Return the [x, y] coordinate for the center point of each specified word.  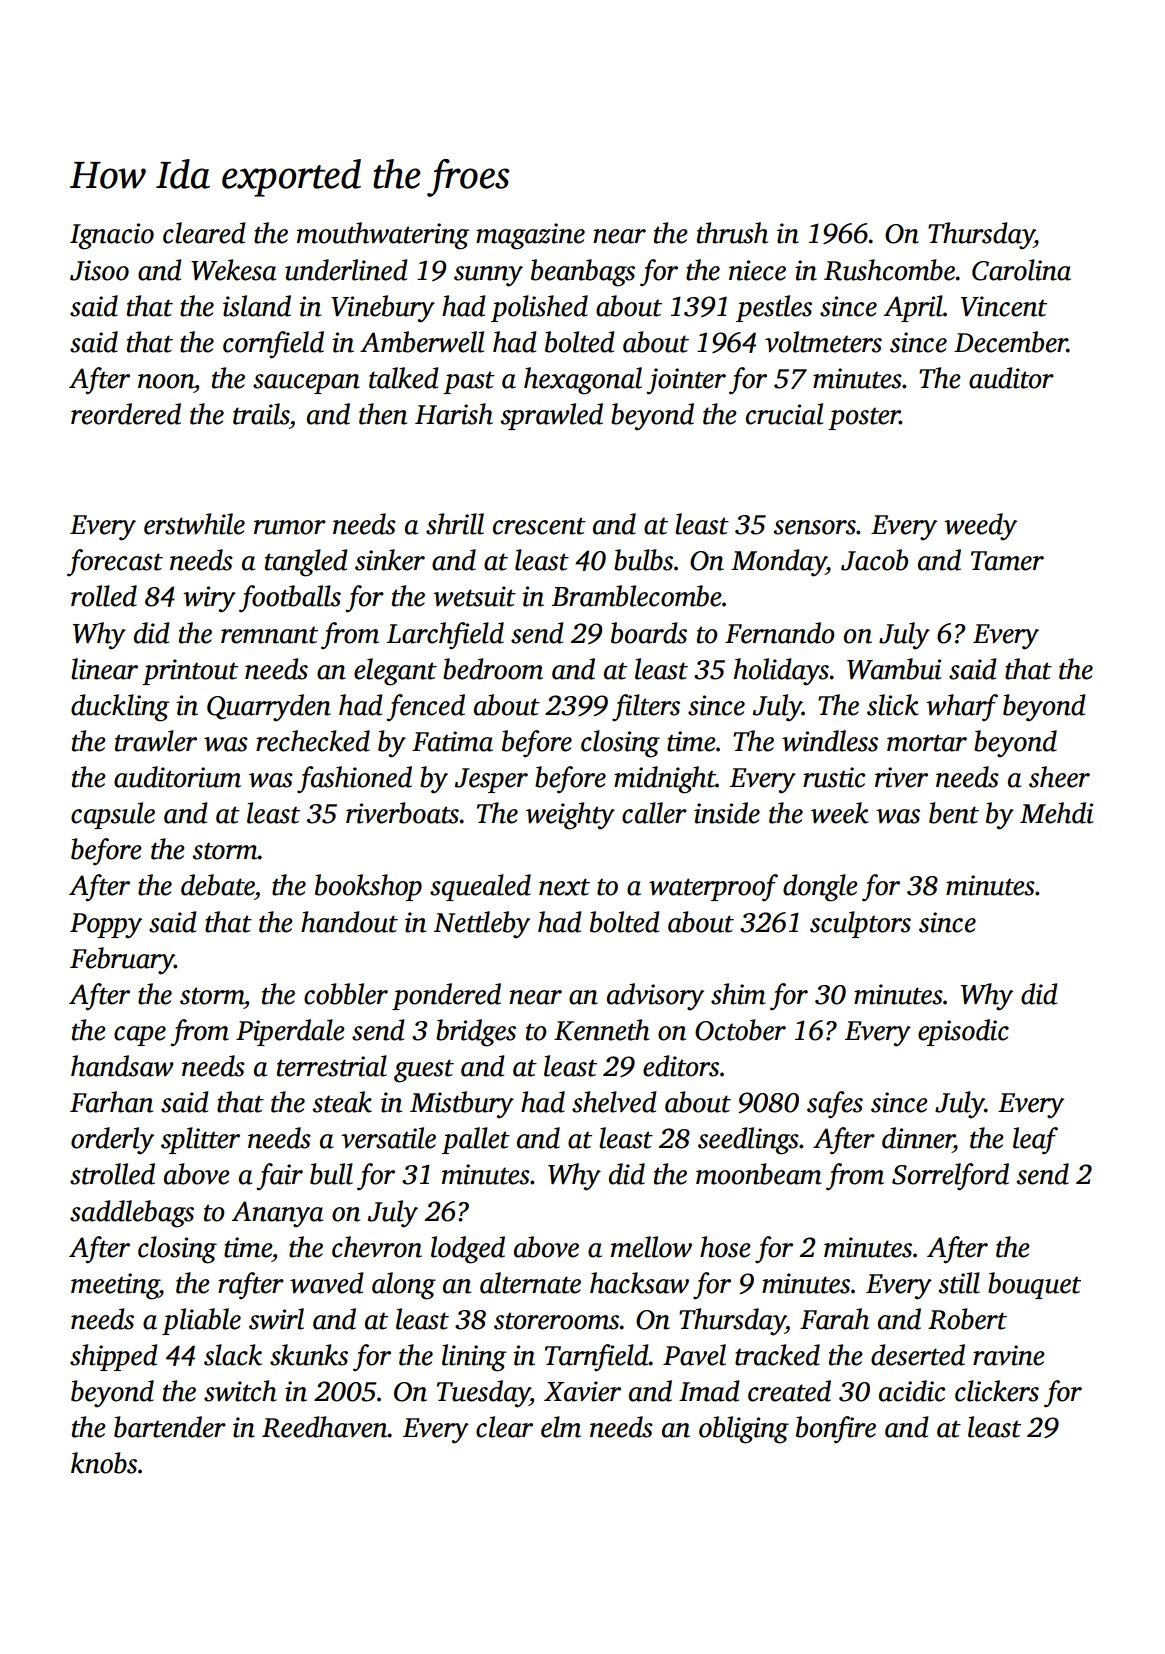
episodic [963, 1032]
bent [954, 813]
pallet [476, 1140]
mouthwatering [383, 236]
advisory [655, 997]
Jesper [491, 780]
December [1010, 342]
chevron [377, 1247]
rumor [290, 527]
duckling [120, 708]
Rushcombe [889, 270]
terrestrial [332, 1066]
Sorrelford [950, 1177]
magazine [530, 236]
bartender [170, 1427]
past [469, 382]
